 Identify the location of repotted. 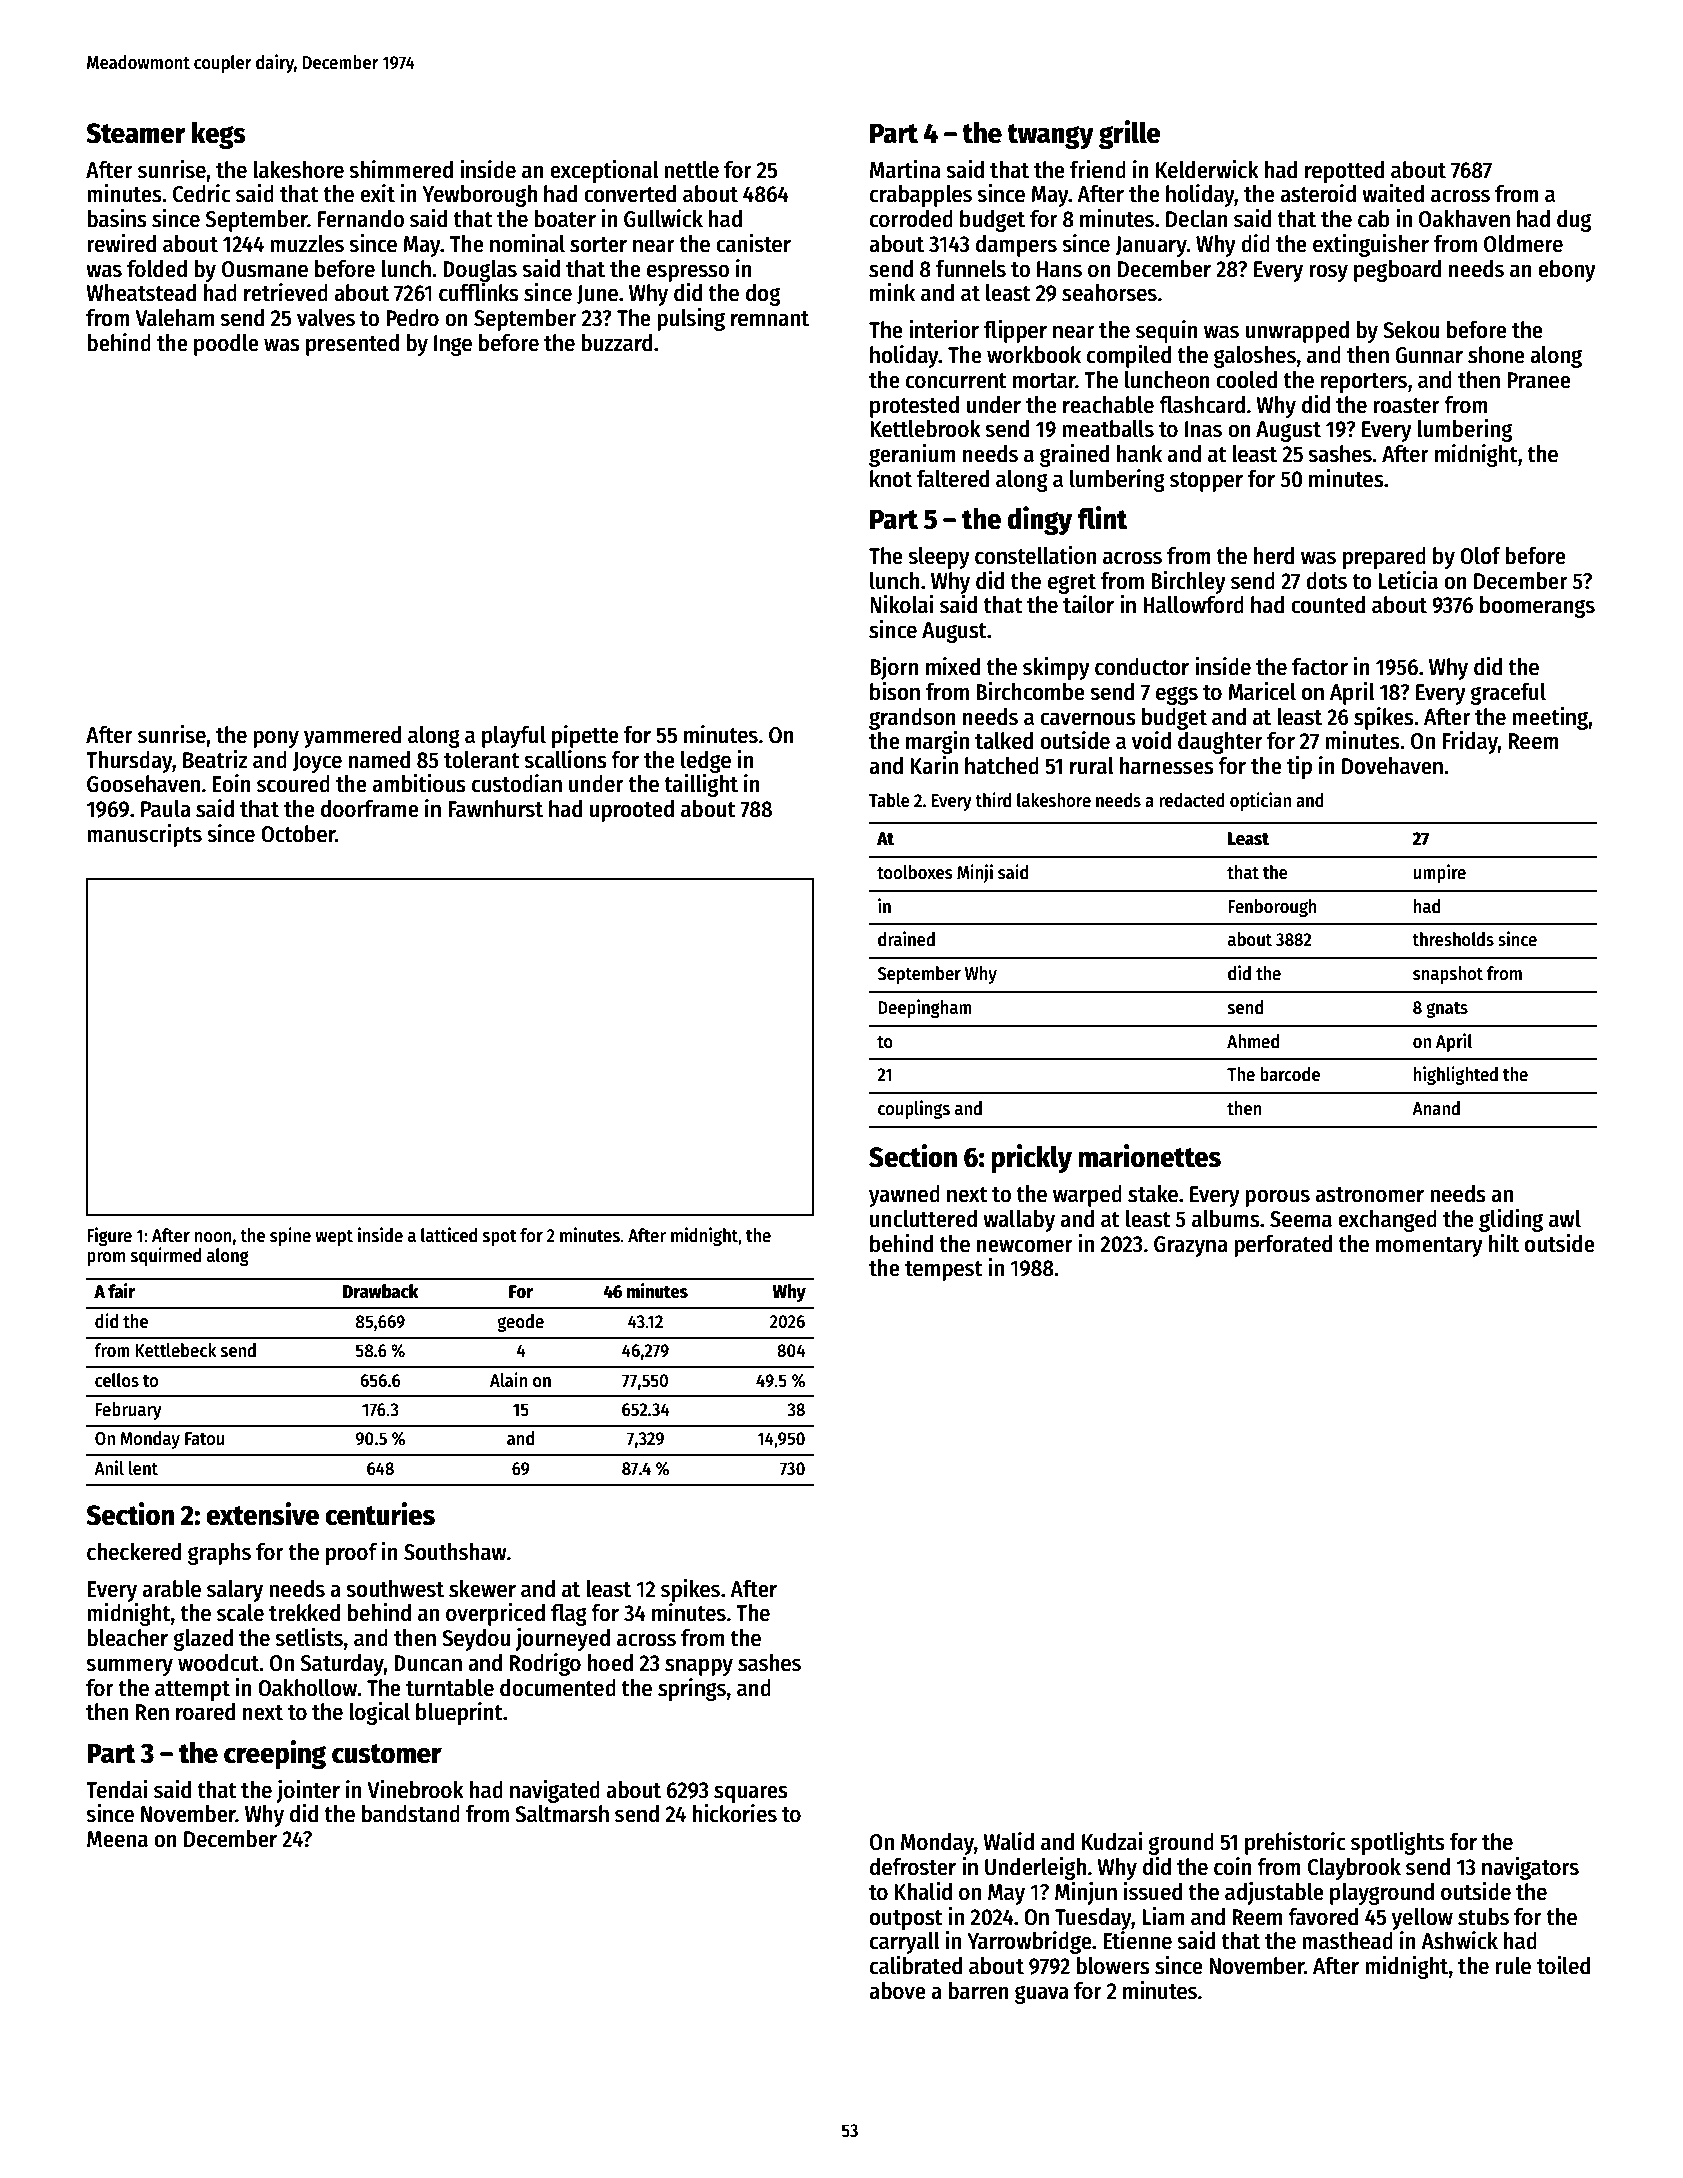
(1344, 172).
